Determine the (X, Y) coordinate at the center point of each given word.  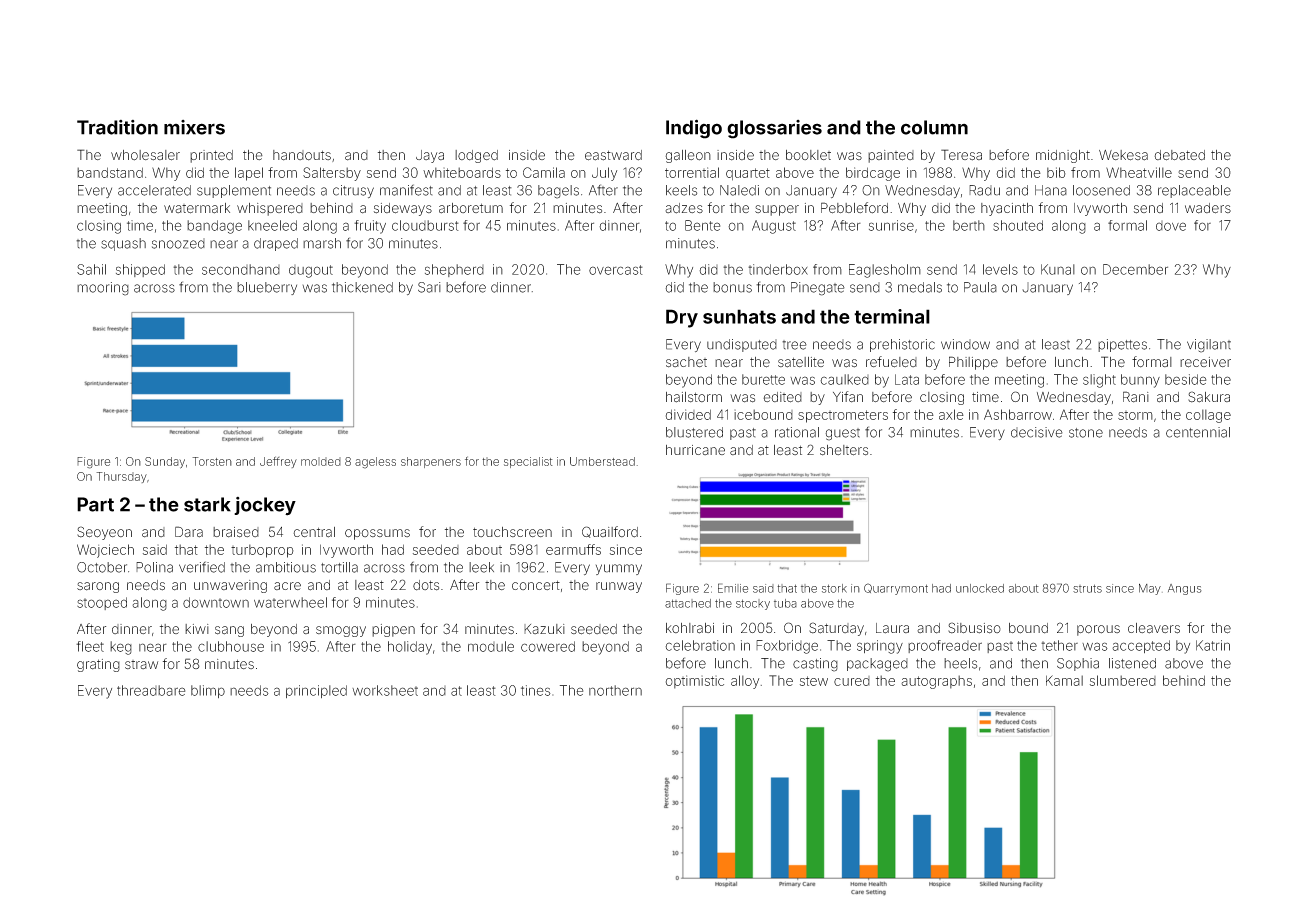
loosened (1101, 190)
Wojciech (105, 551)
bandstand (110, 172)
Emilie (733, 588)
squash (123, 244)
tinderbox (778, 269)
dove (1171, 226)
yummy (619, 569)
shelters (844, 450)
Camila (544, 172)
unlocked (980, 588)
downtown (216, 602)
